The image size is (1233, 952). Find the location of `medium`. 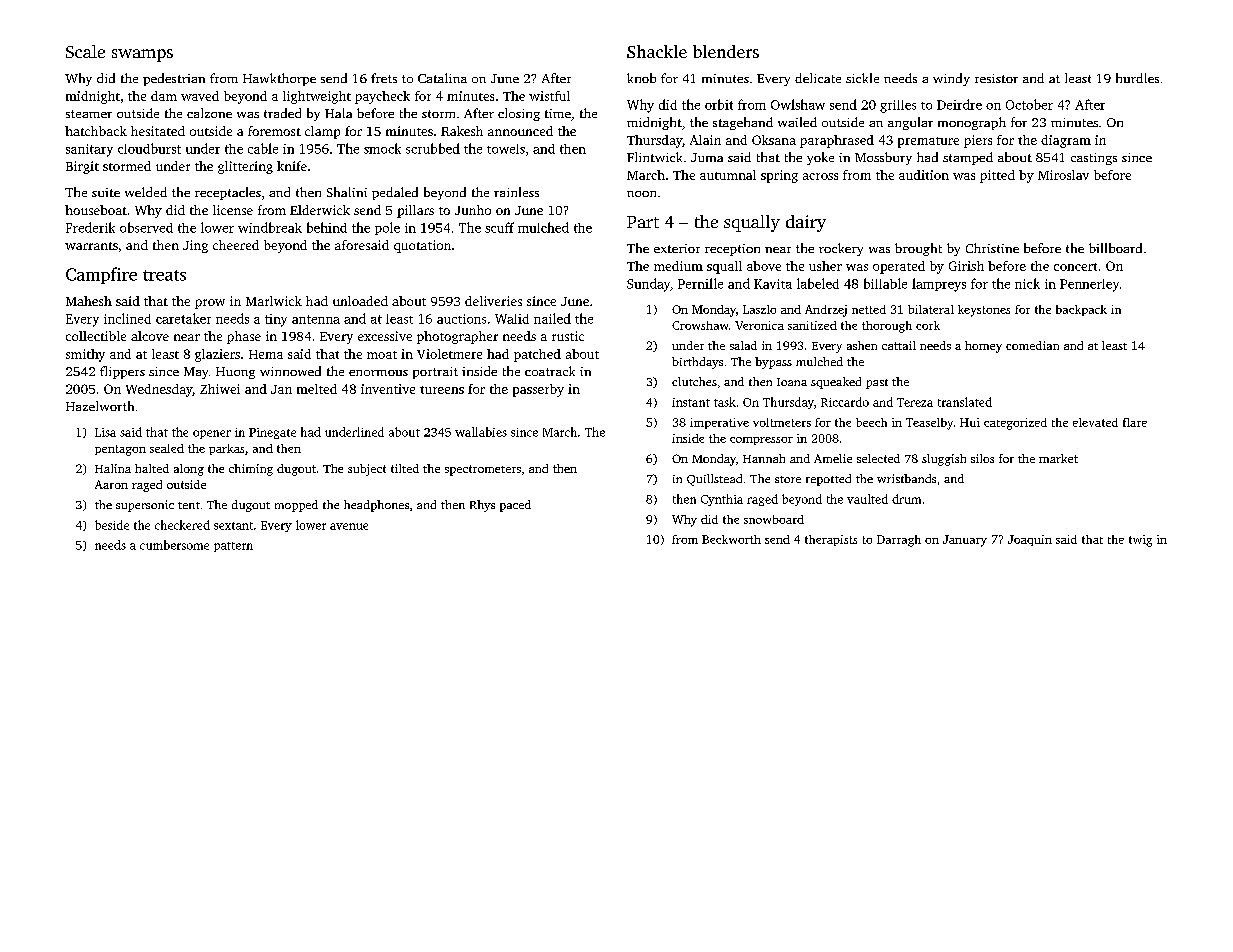

medium is located at coordinates (678, 266).
